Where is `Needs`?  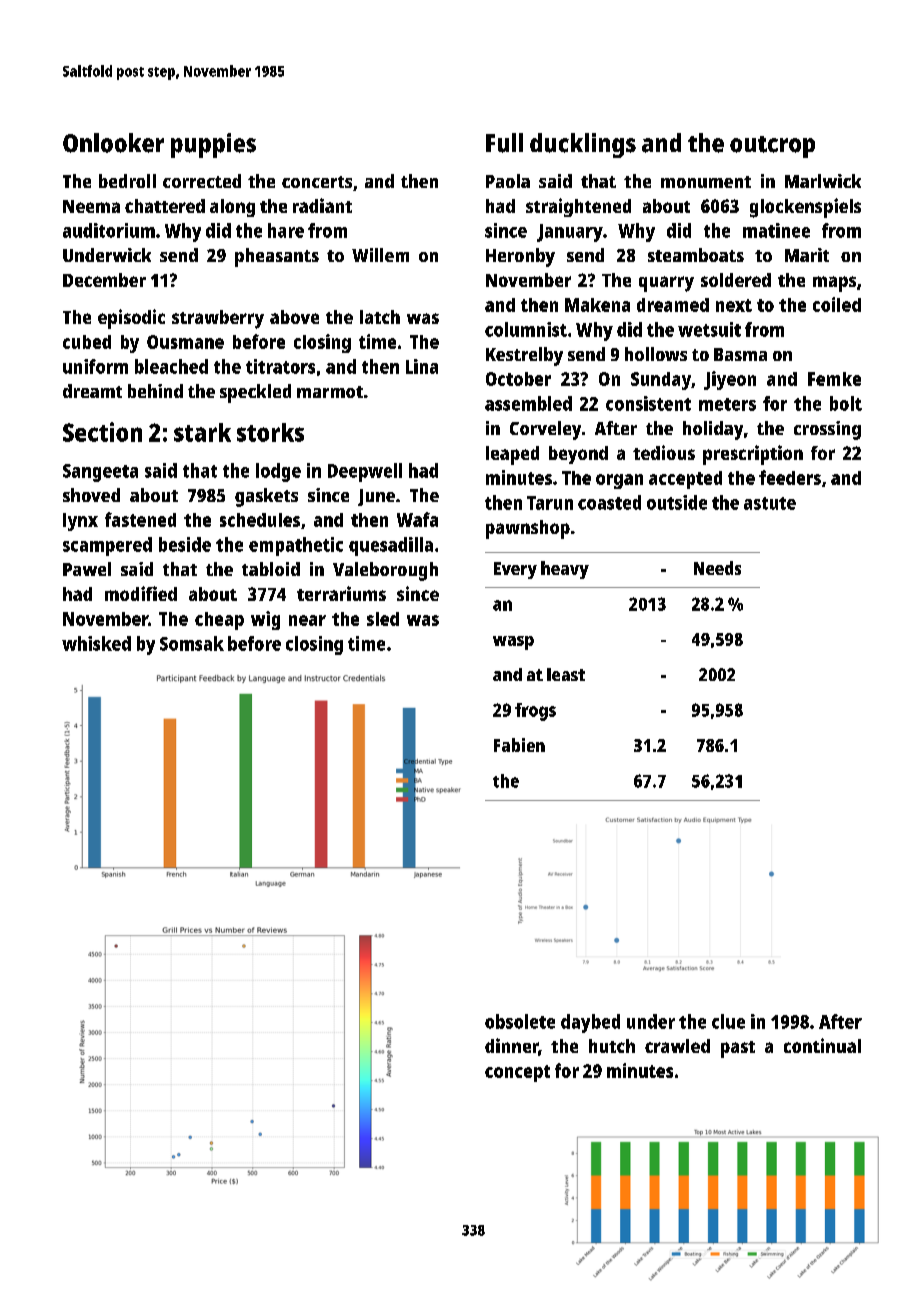 Needs is located at coordinates (717, 568).
